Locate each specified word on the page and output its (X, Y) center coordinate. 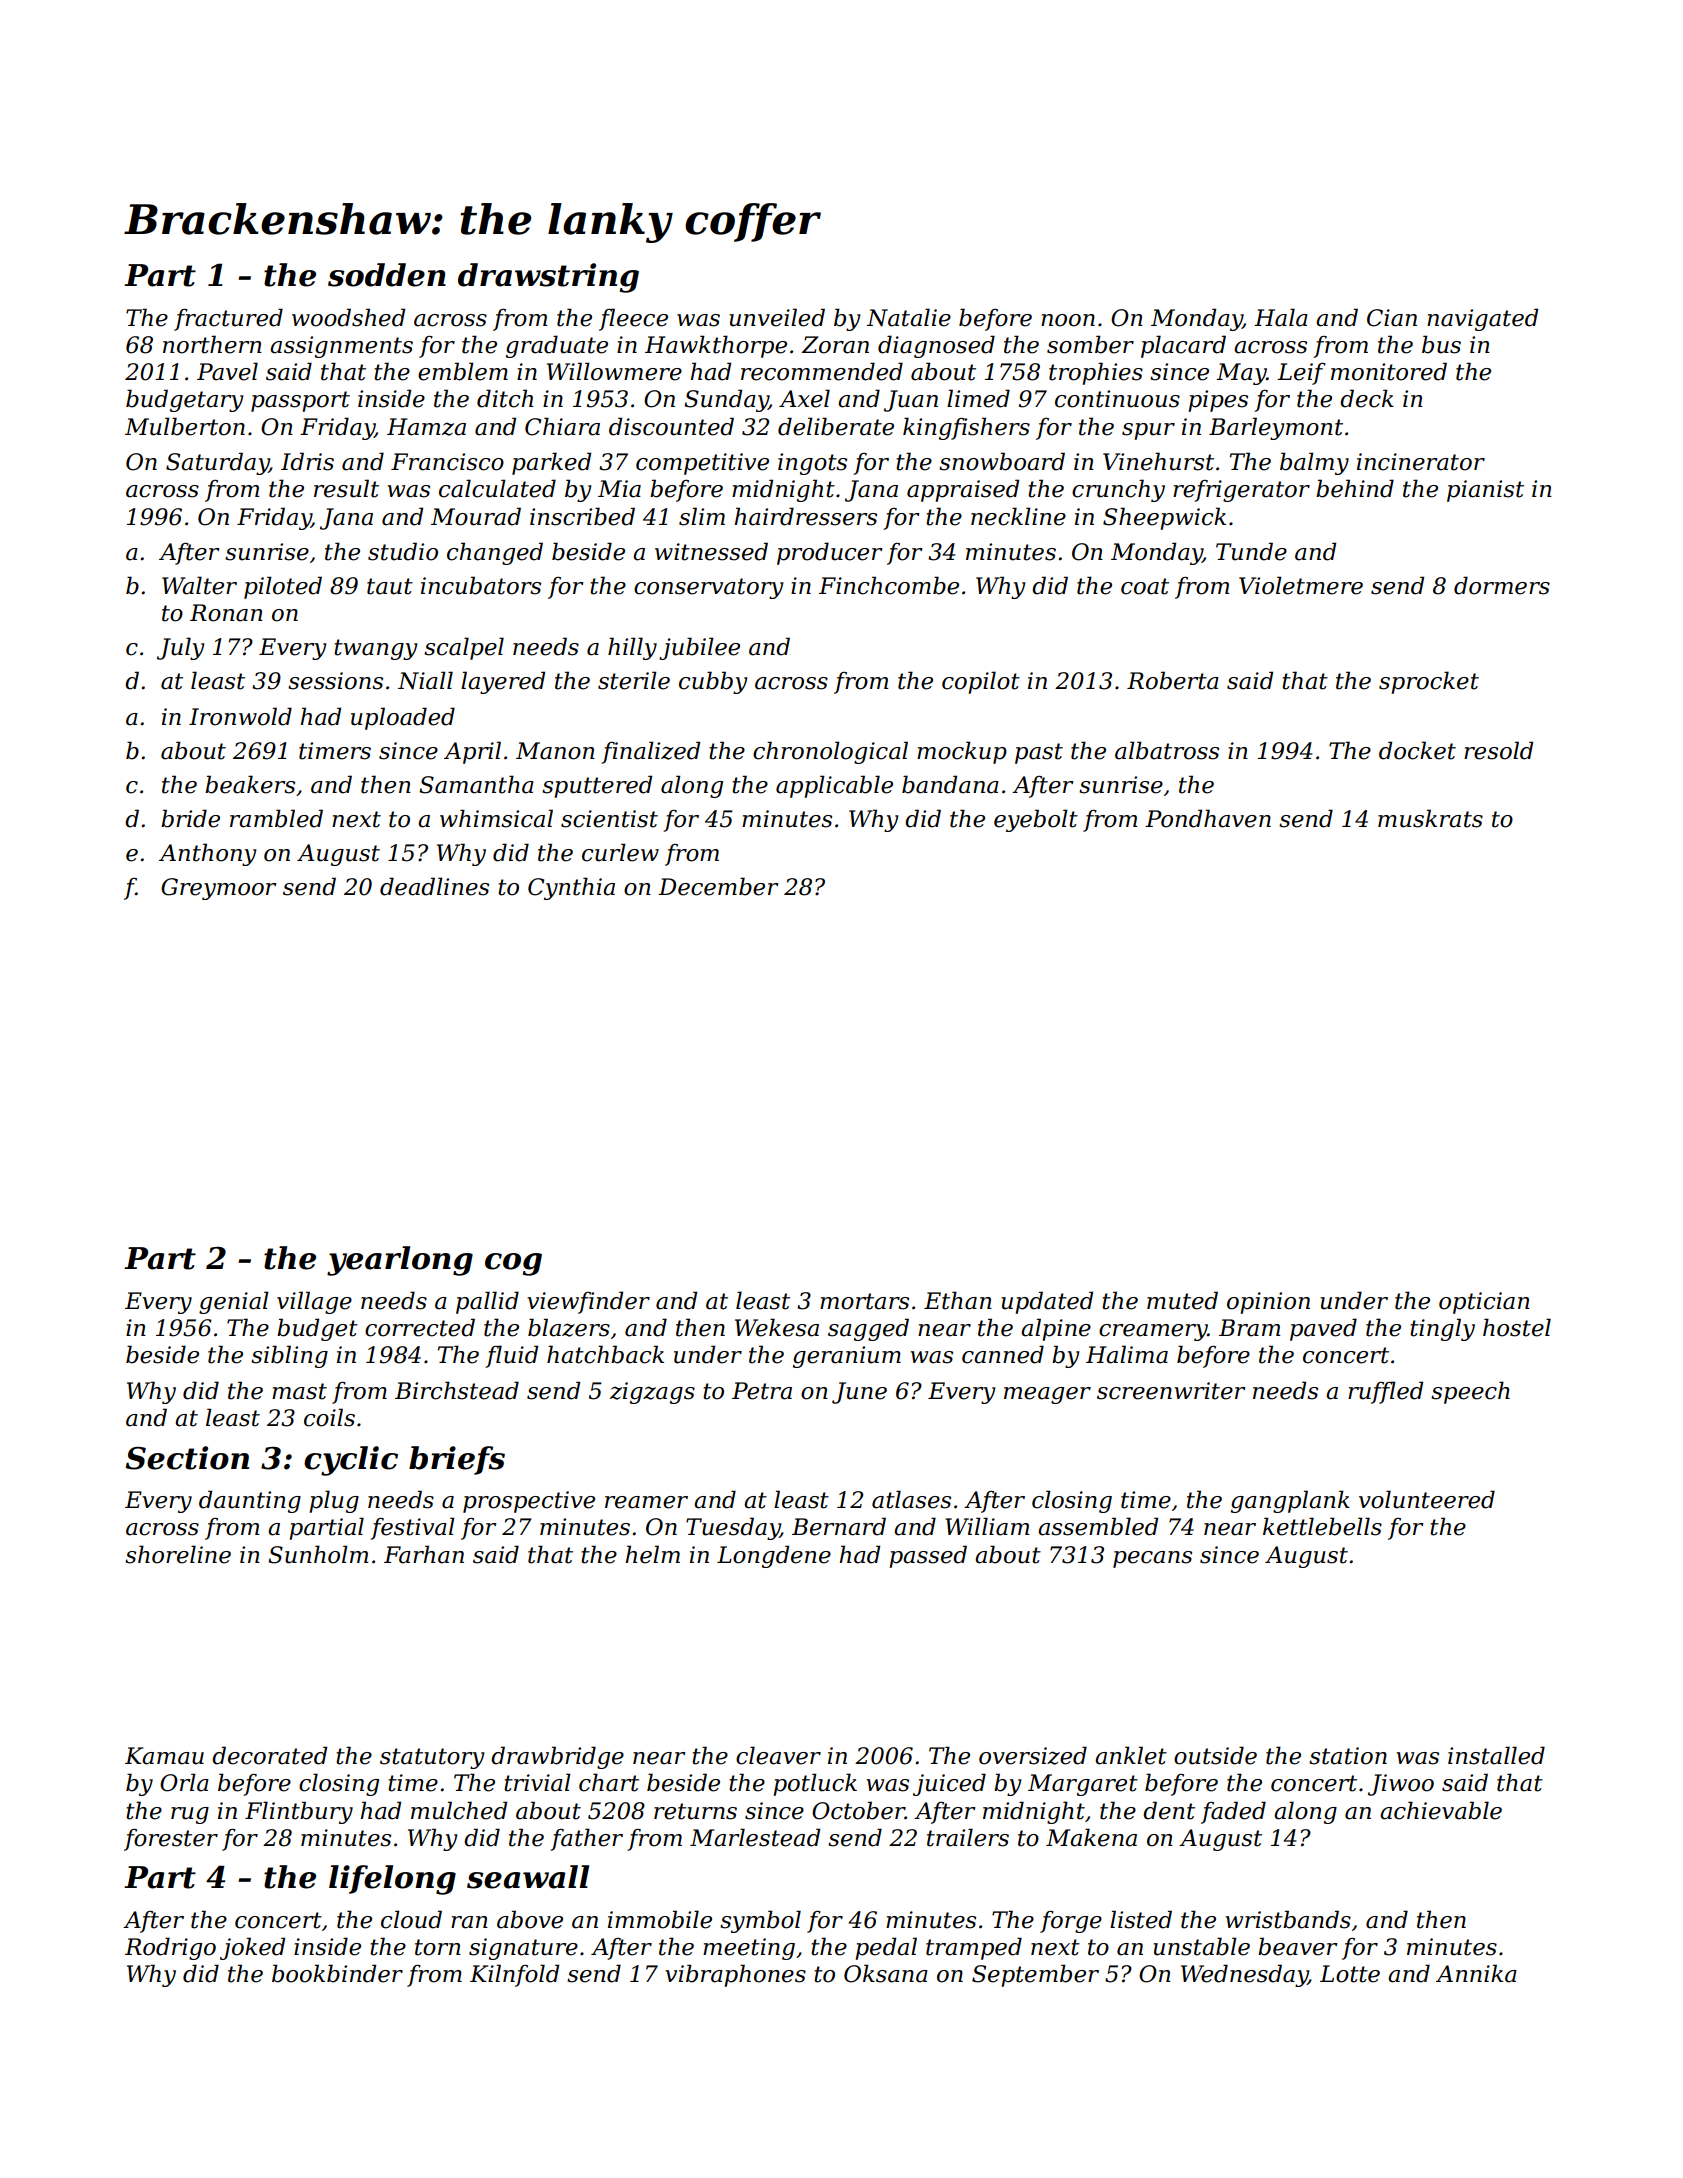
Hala (1281, 317)
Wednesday (1244, 1975)
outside (1215, 1755)
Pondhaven (1208, 818)
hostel (1517, 1327)
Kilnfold (514, 1975)
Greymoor (219, 889)
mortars (864, 1301)
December (718, 886)
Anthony (207, 854)
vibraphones (735, 1975)
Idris (307, 461)
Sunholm (318, 1554)
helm (653, 1554)
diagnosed (936, 346)
